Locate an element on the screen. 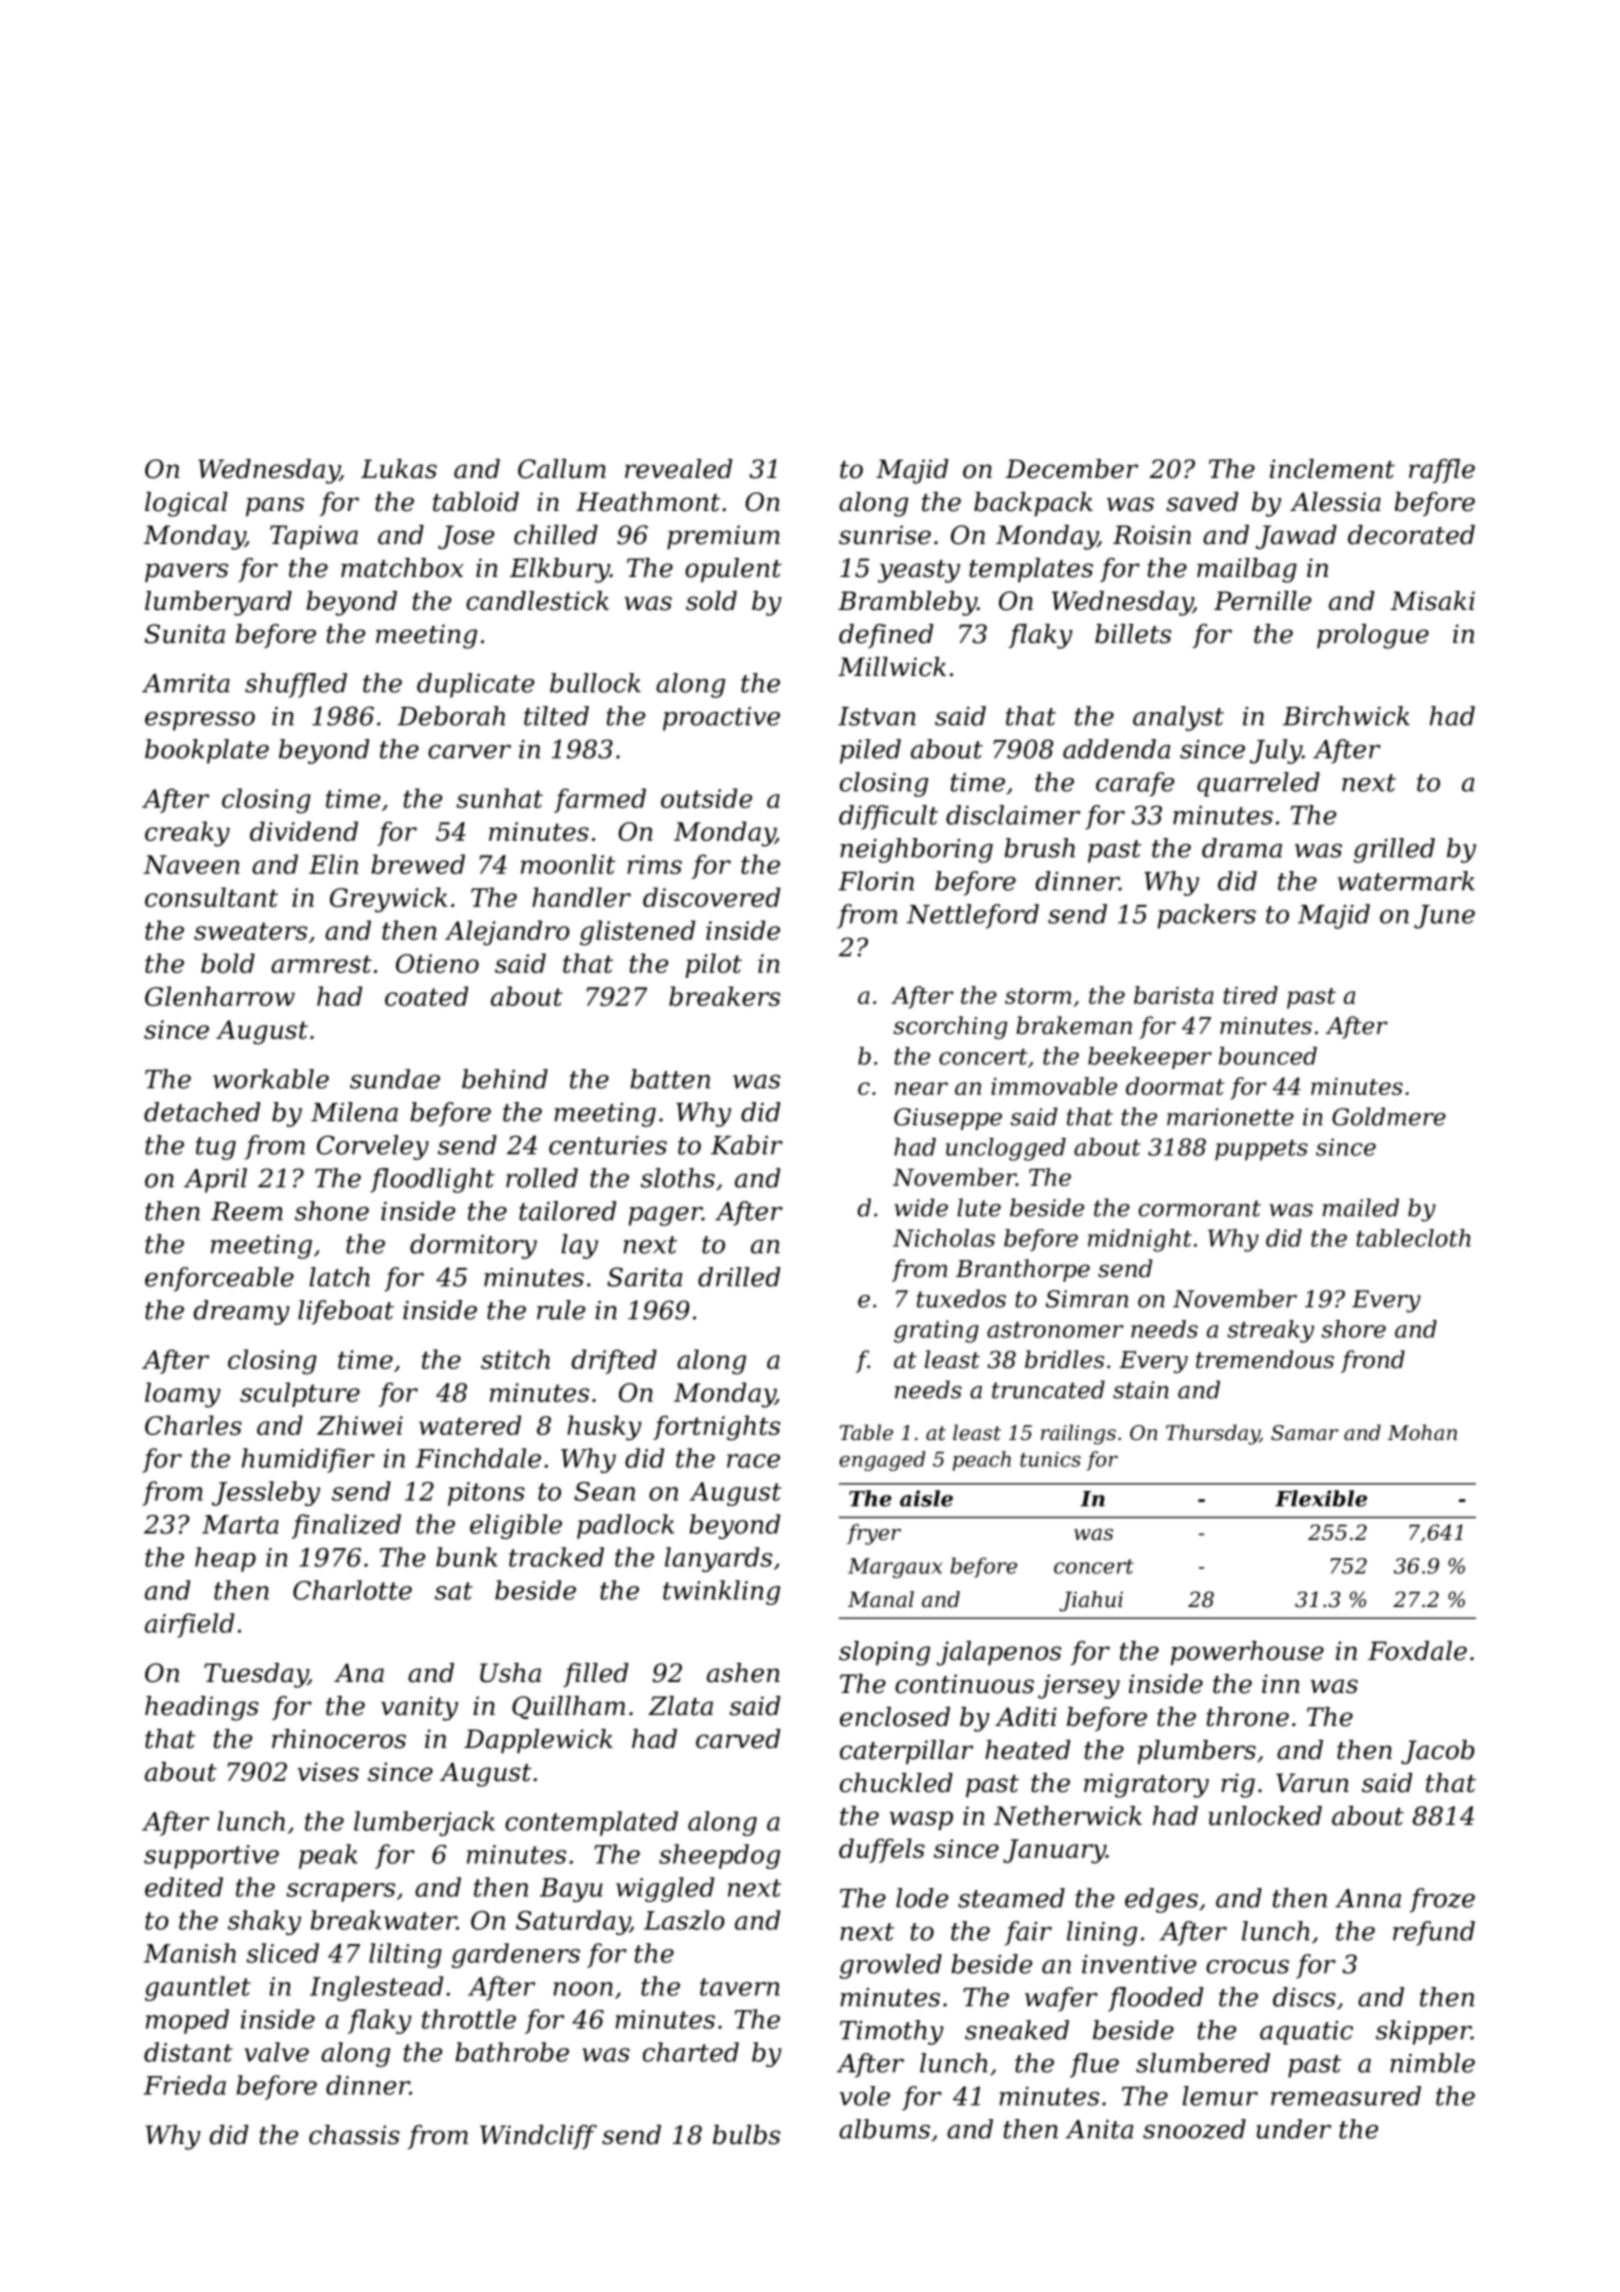  mailbag is located at coordinates (1247, 570).
